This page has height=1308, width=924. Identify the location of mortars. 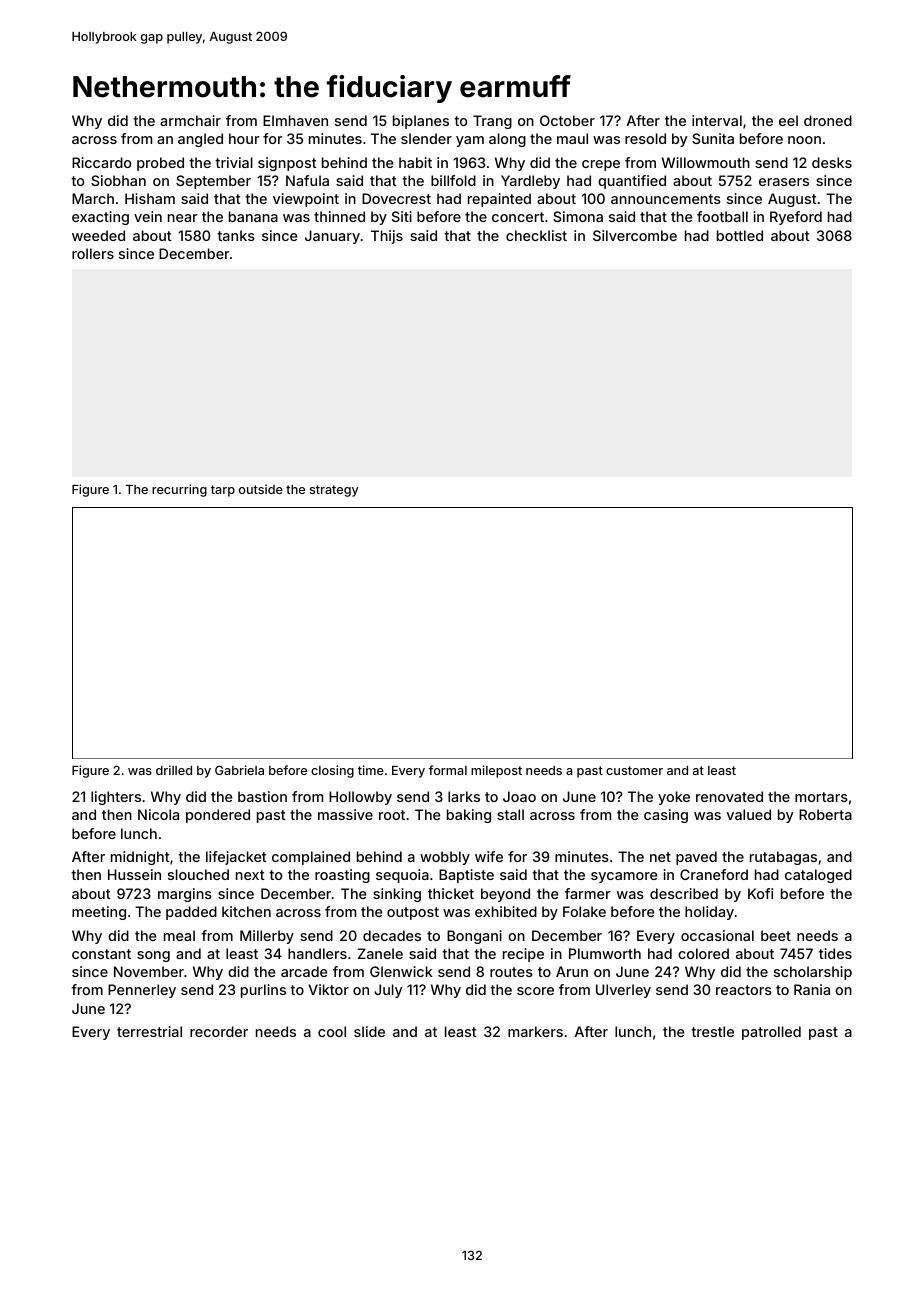
(821, 797).
